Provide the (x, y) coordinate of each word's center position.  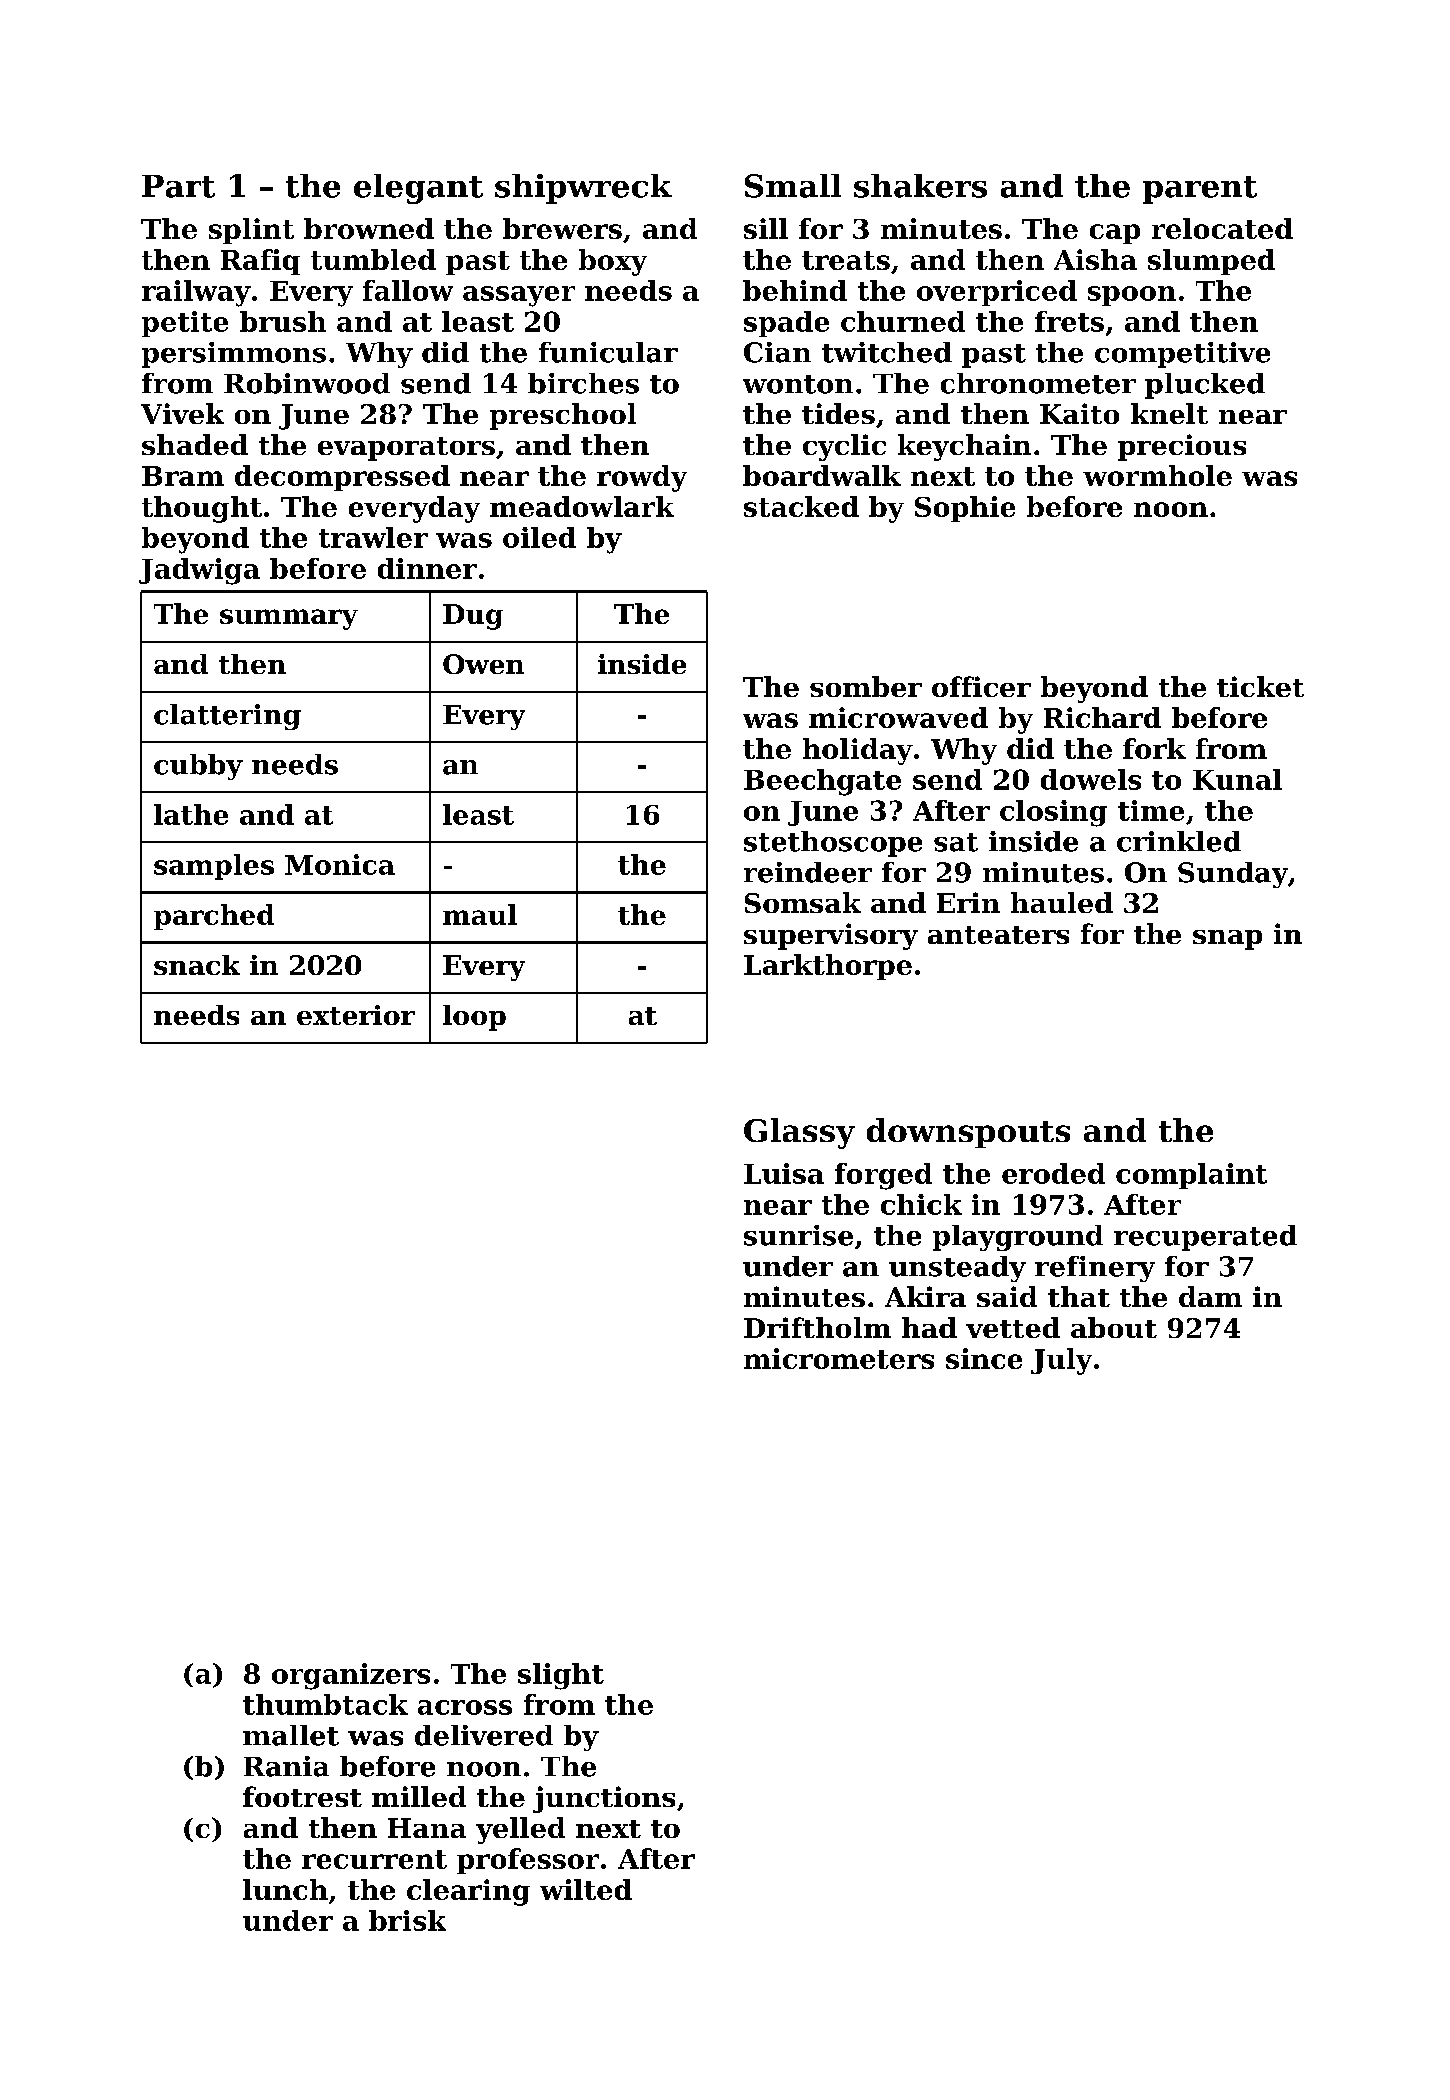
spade (786, 324)
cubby (198, 767)
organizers (351, 1676)
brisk (407, 1920)
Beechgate (822, 782)
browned (369, 228)
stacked (801, 506)
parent (1200, 190)
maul (480, 914)
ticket (1260, 686)
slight (561, 1676)
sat (956, 842)
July (1061, 1361)
